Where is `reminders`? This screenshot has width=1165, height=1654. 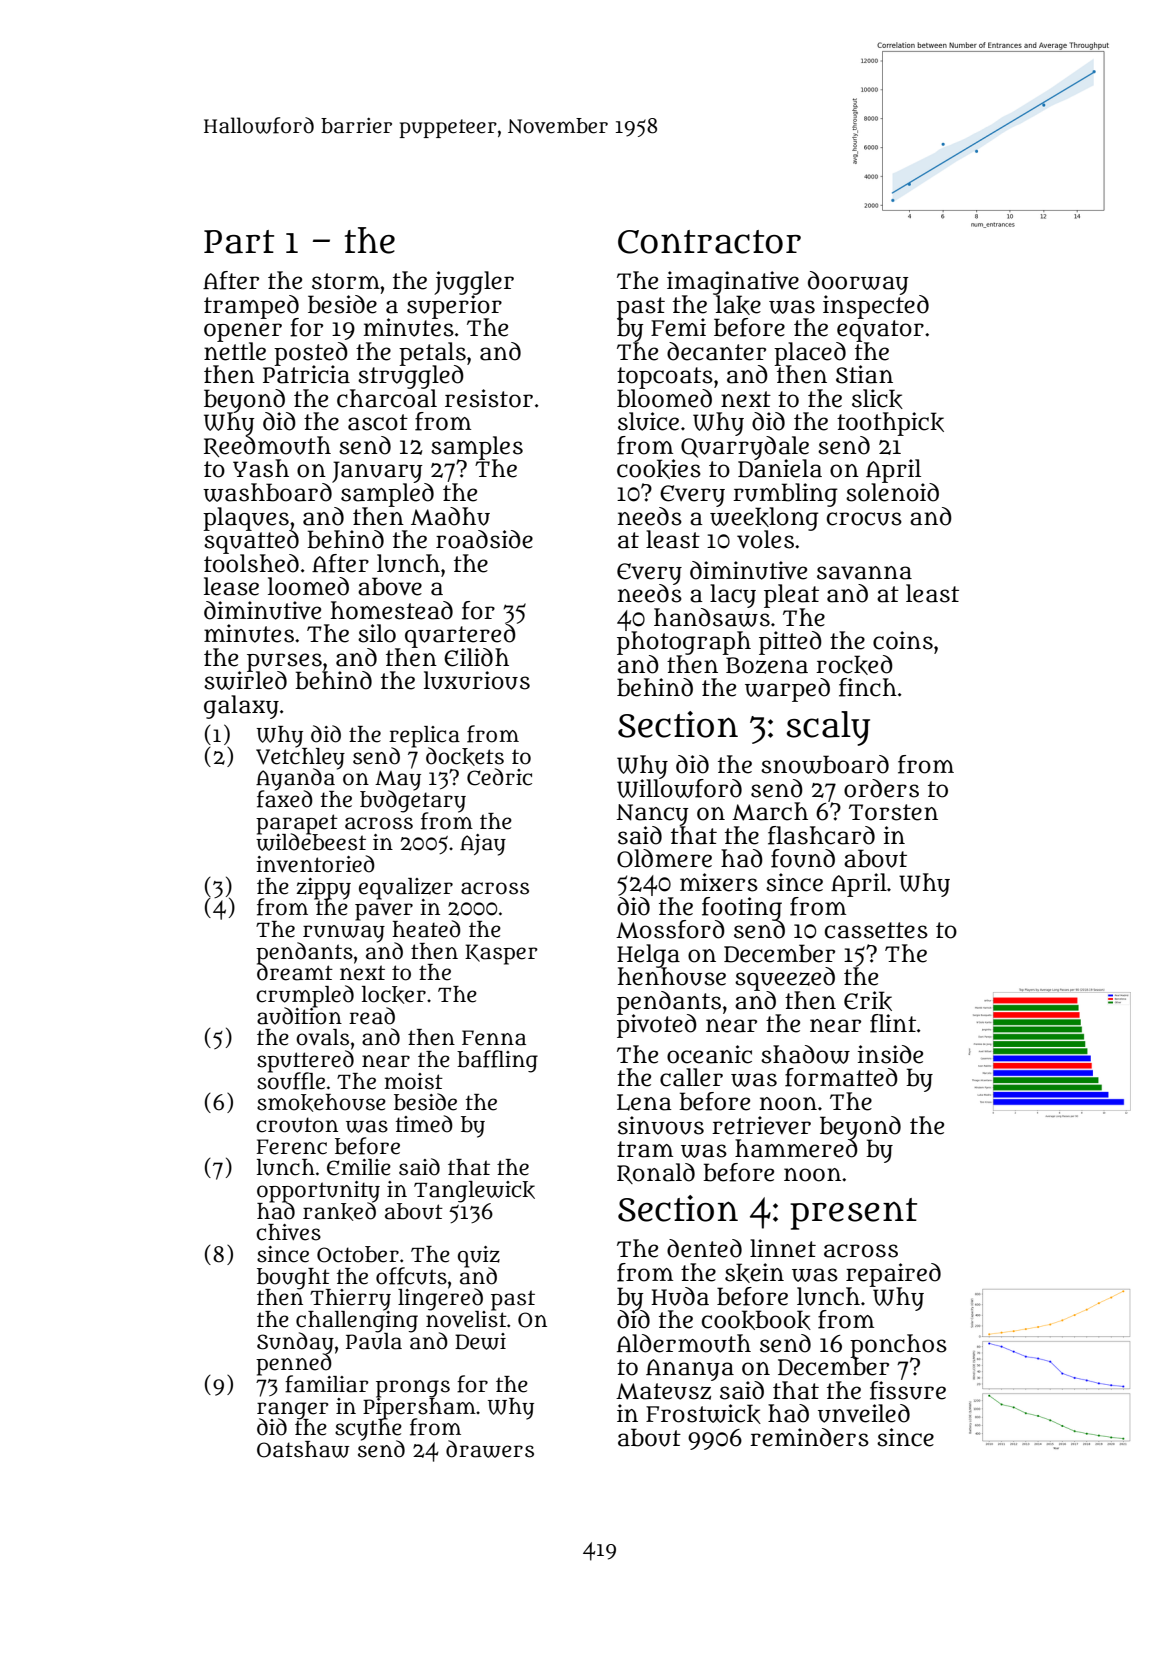 reminders is located at coordinates (809, 1437).
